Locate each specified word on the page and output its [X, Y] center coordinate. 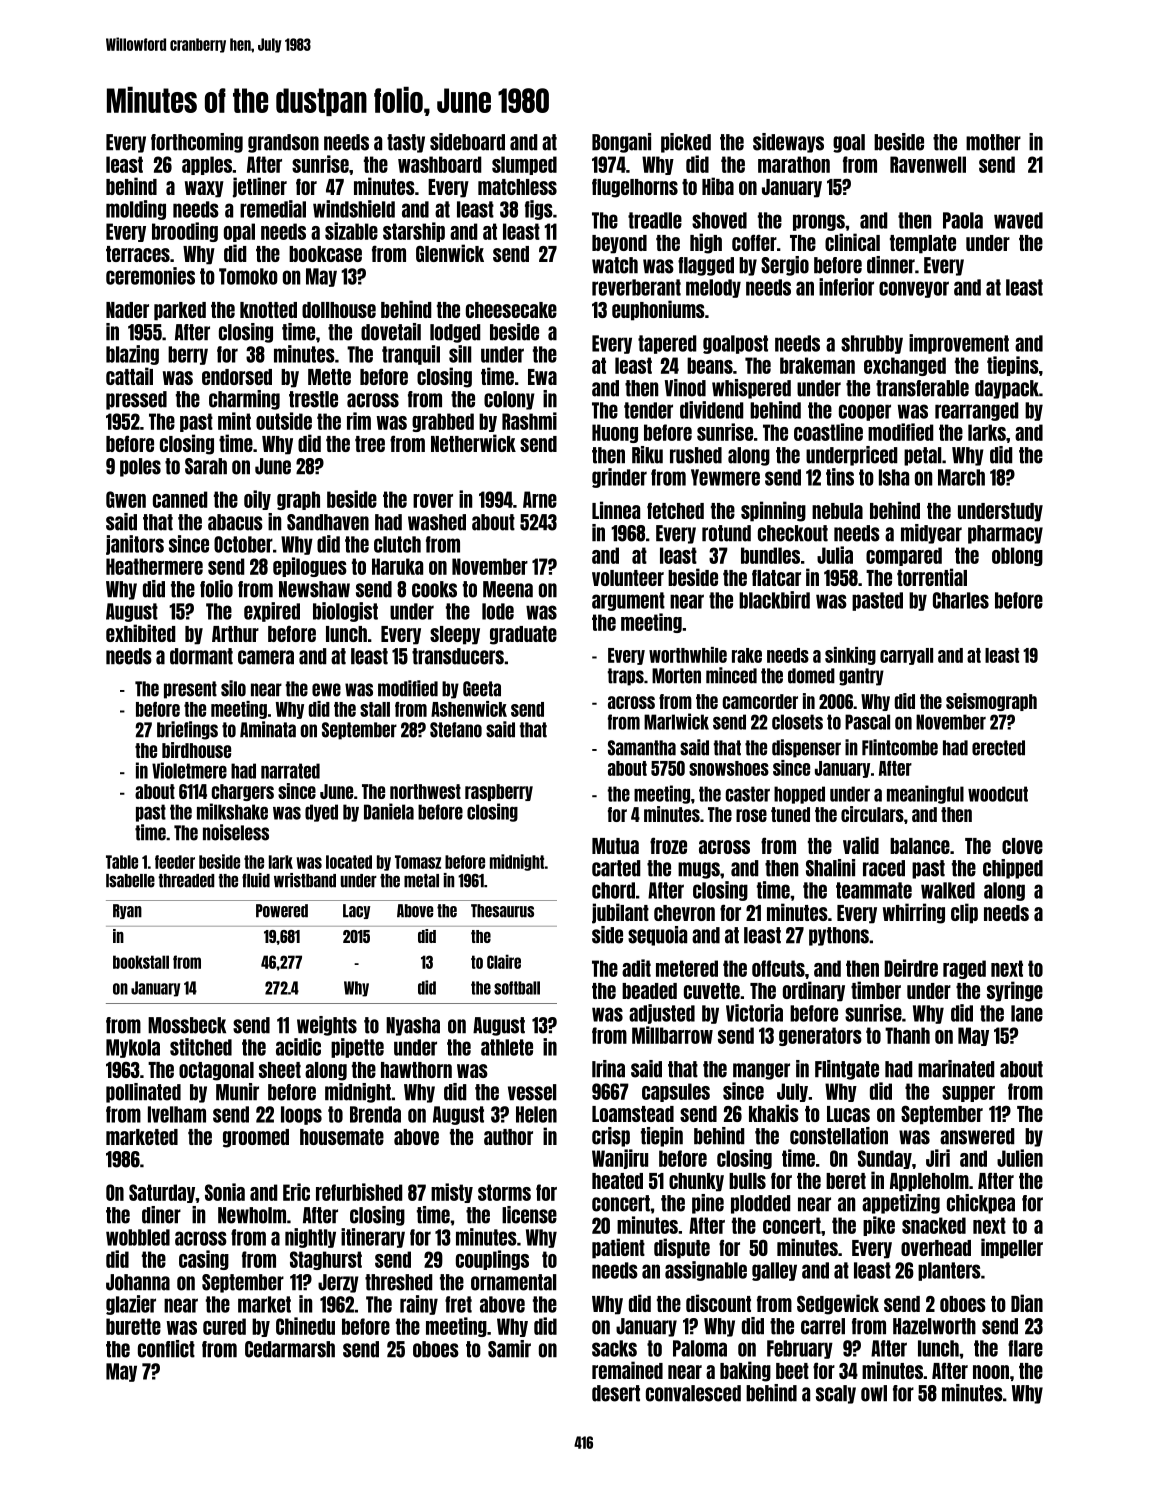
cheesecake [511, 310]
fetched [675, 510]
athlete [507, 1047]
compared [904, 556]
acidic [298, 1047]
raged [964, 969]
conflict [166, 1349]
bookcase [325, 254]
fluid [256, 880]
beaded [649, 991]
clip [964, 913]
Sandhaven [328, 522]
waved [1018, 220]
